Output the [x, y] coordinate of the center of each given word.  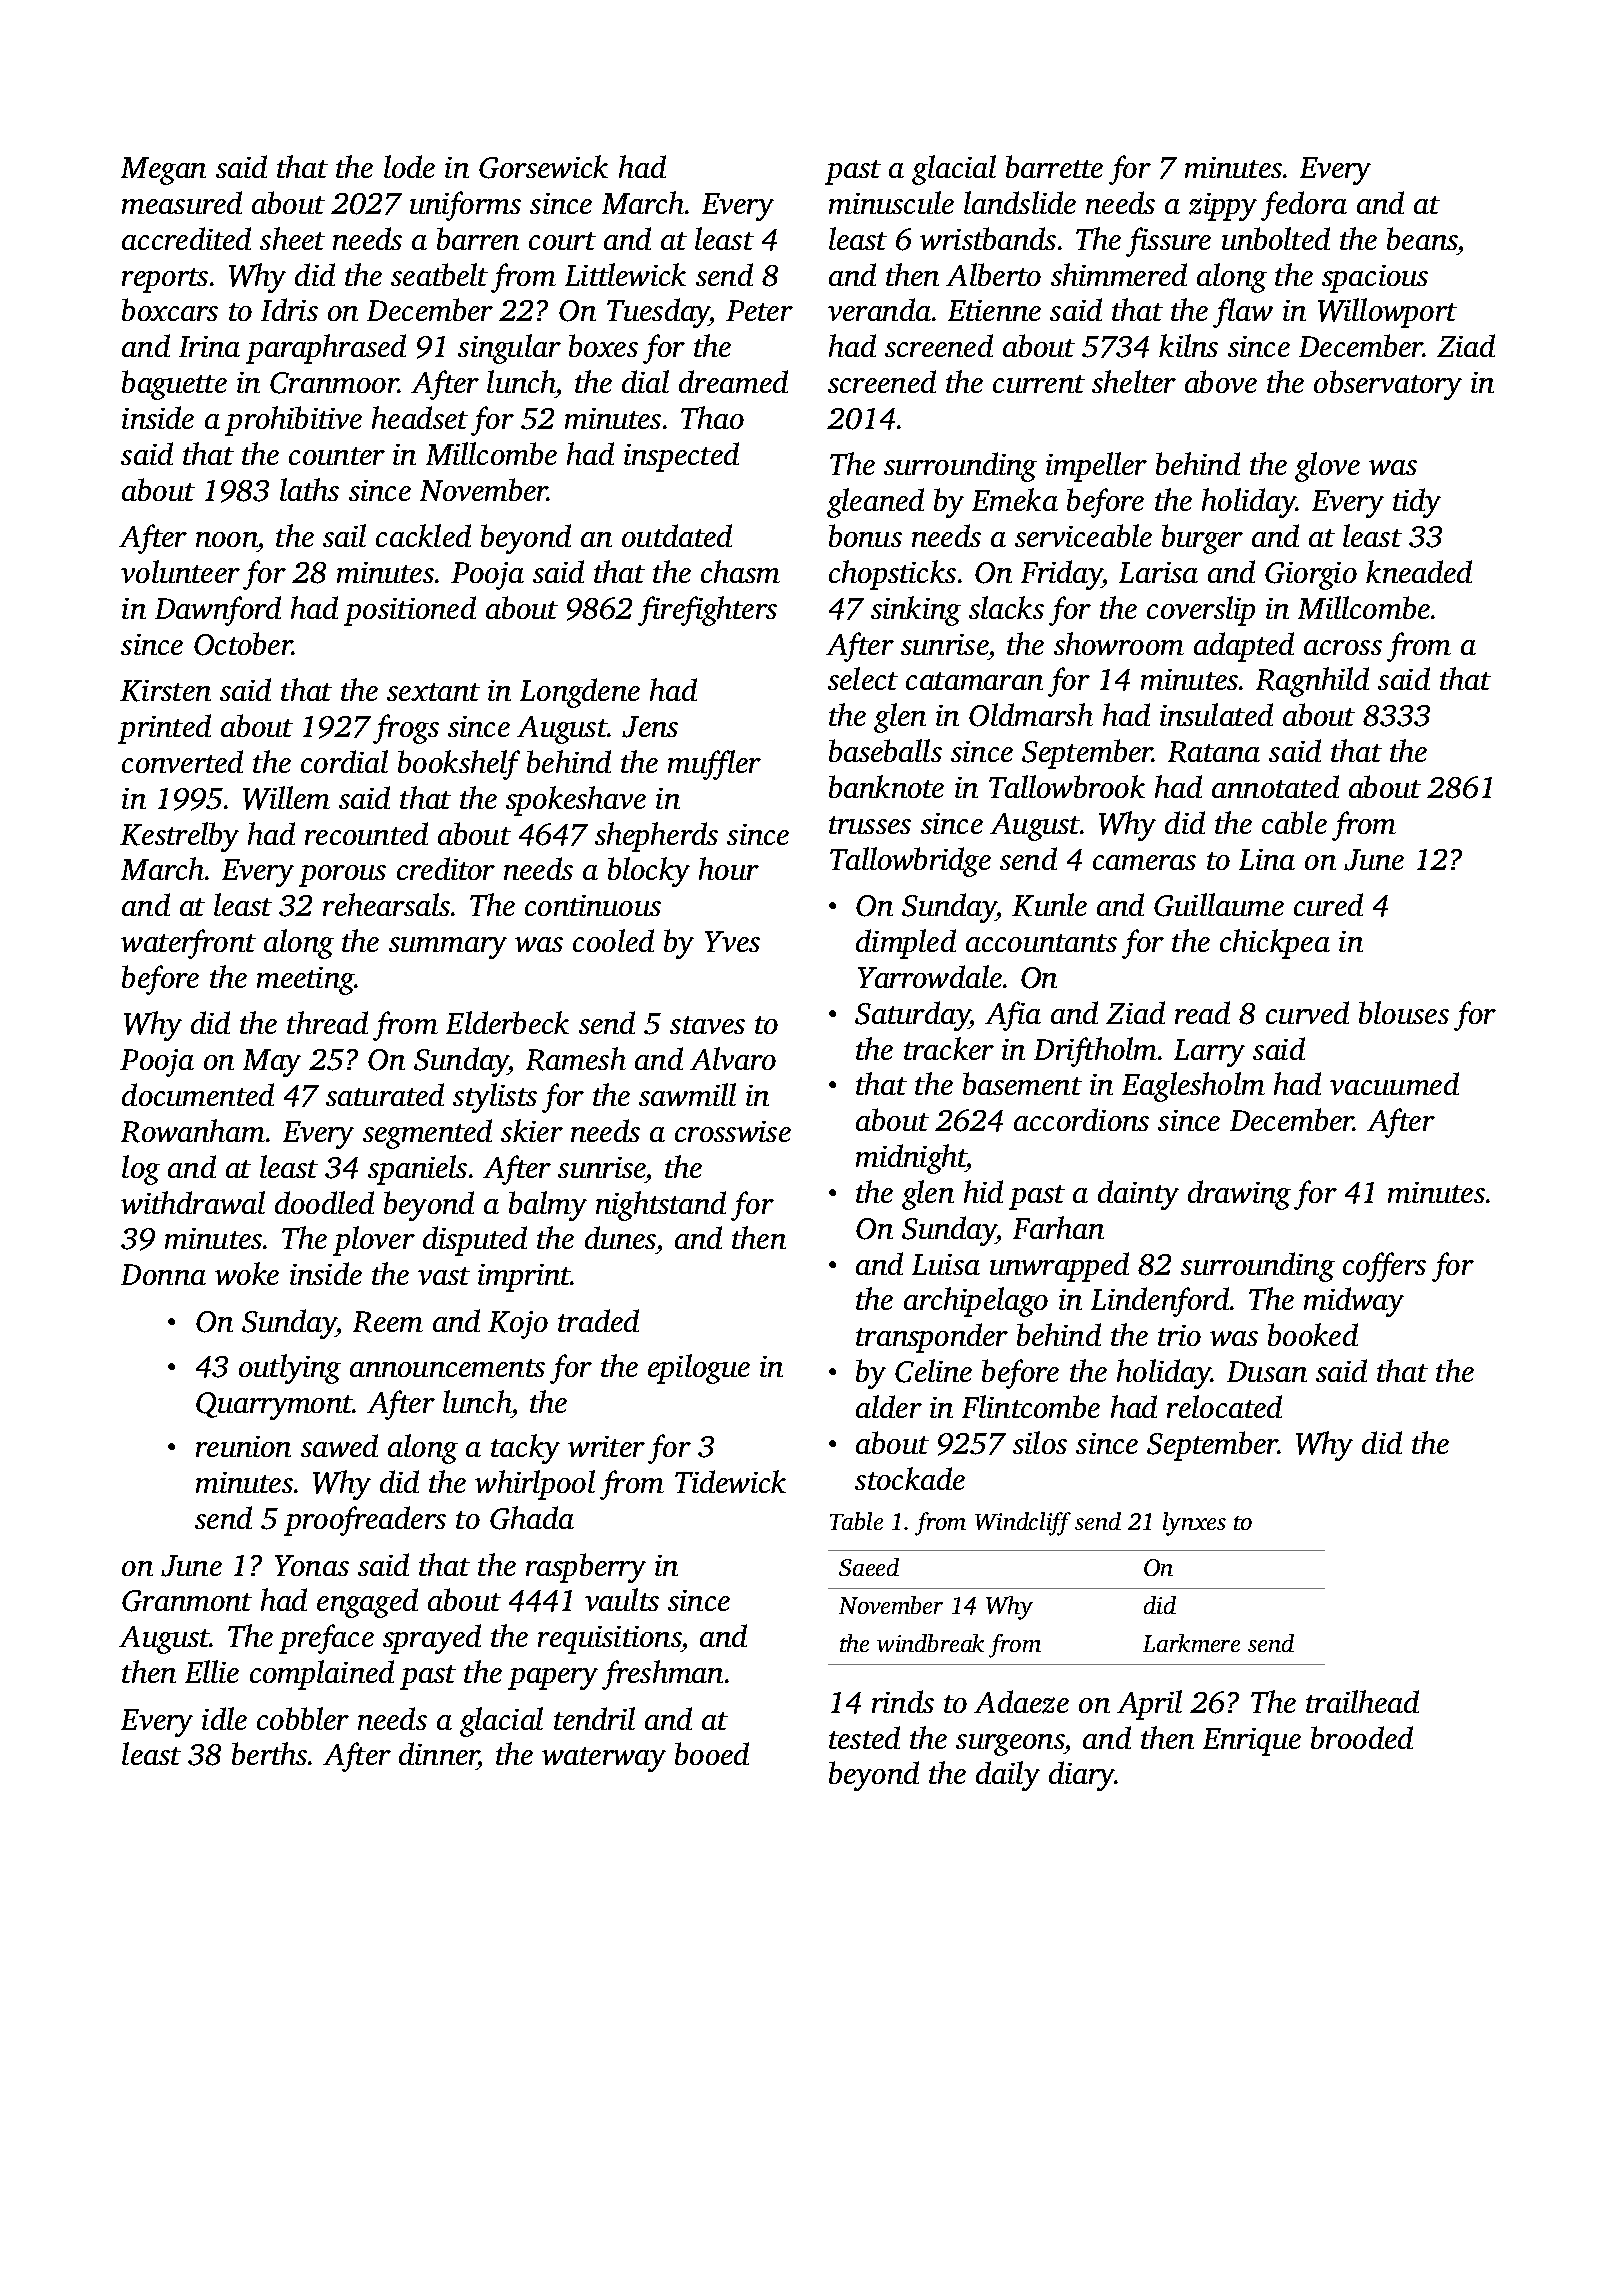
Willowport [1387, 313]
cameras [1144, 862]
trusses [870, 825]
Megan [163, 171]
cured [1328, 904]
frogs [406, 729]
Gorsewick [543, 167]
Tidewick [730, 1481]
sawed [339, 1445]
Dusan [1267, 1371]
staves [707, 1025]
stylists [495, 1098]
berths [269, 1753]
